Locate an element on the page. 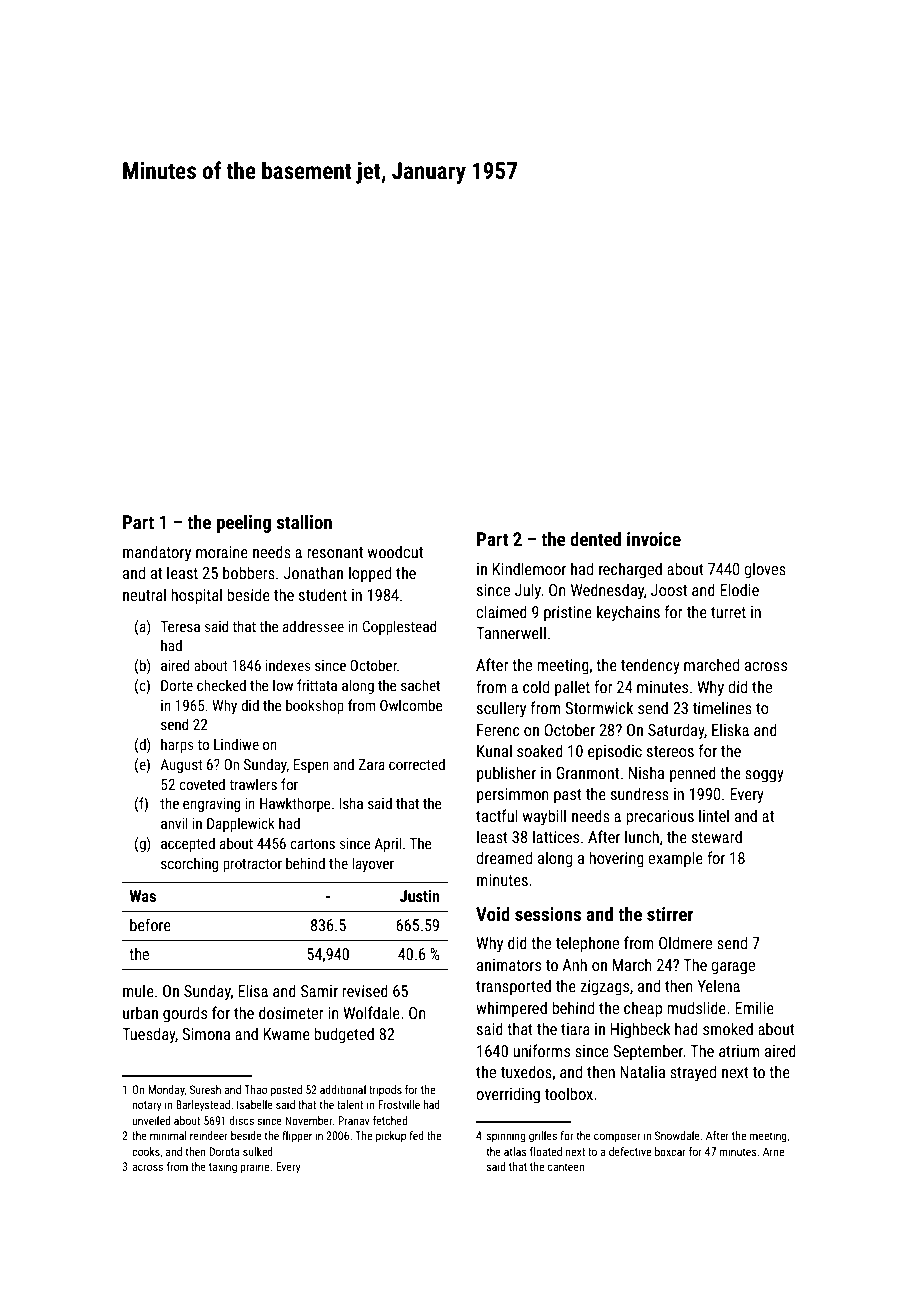 This image has width=924, height=1311. soaked is located at coordinates (540, 750).
